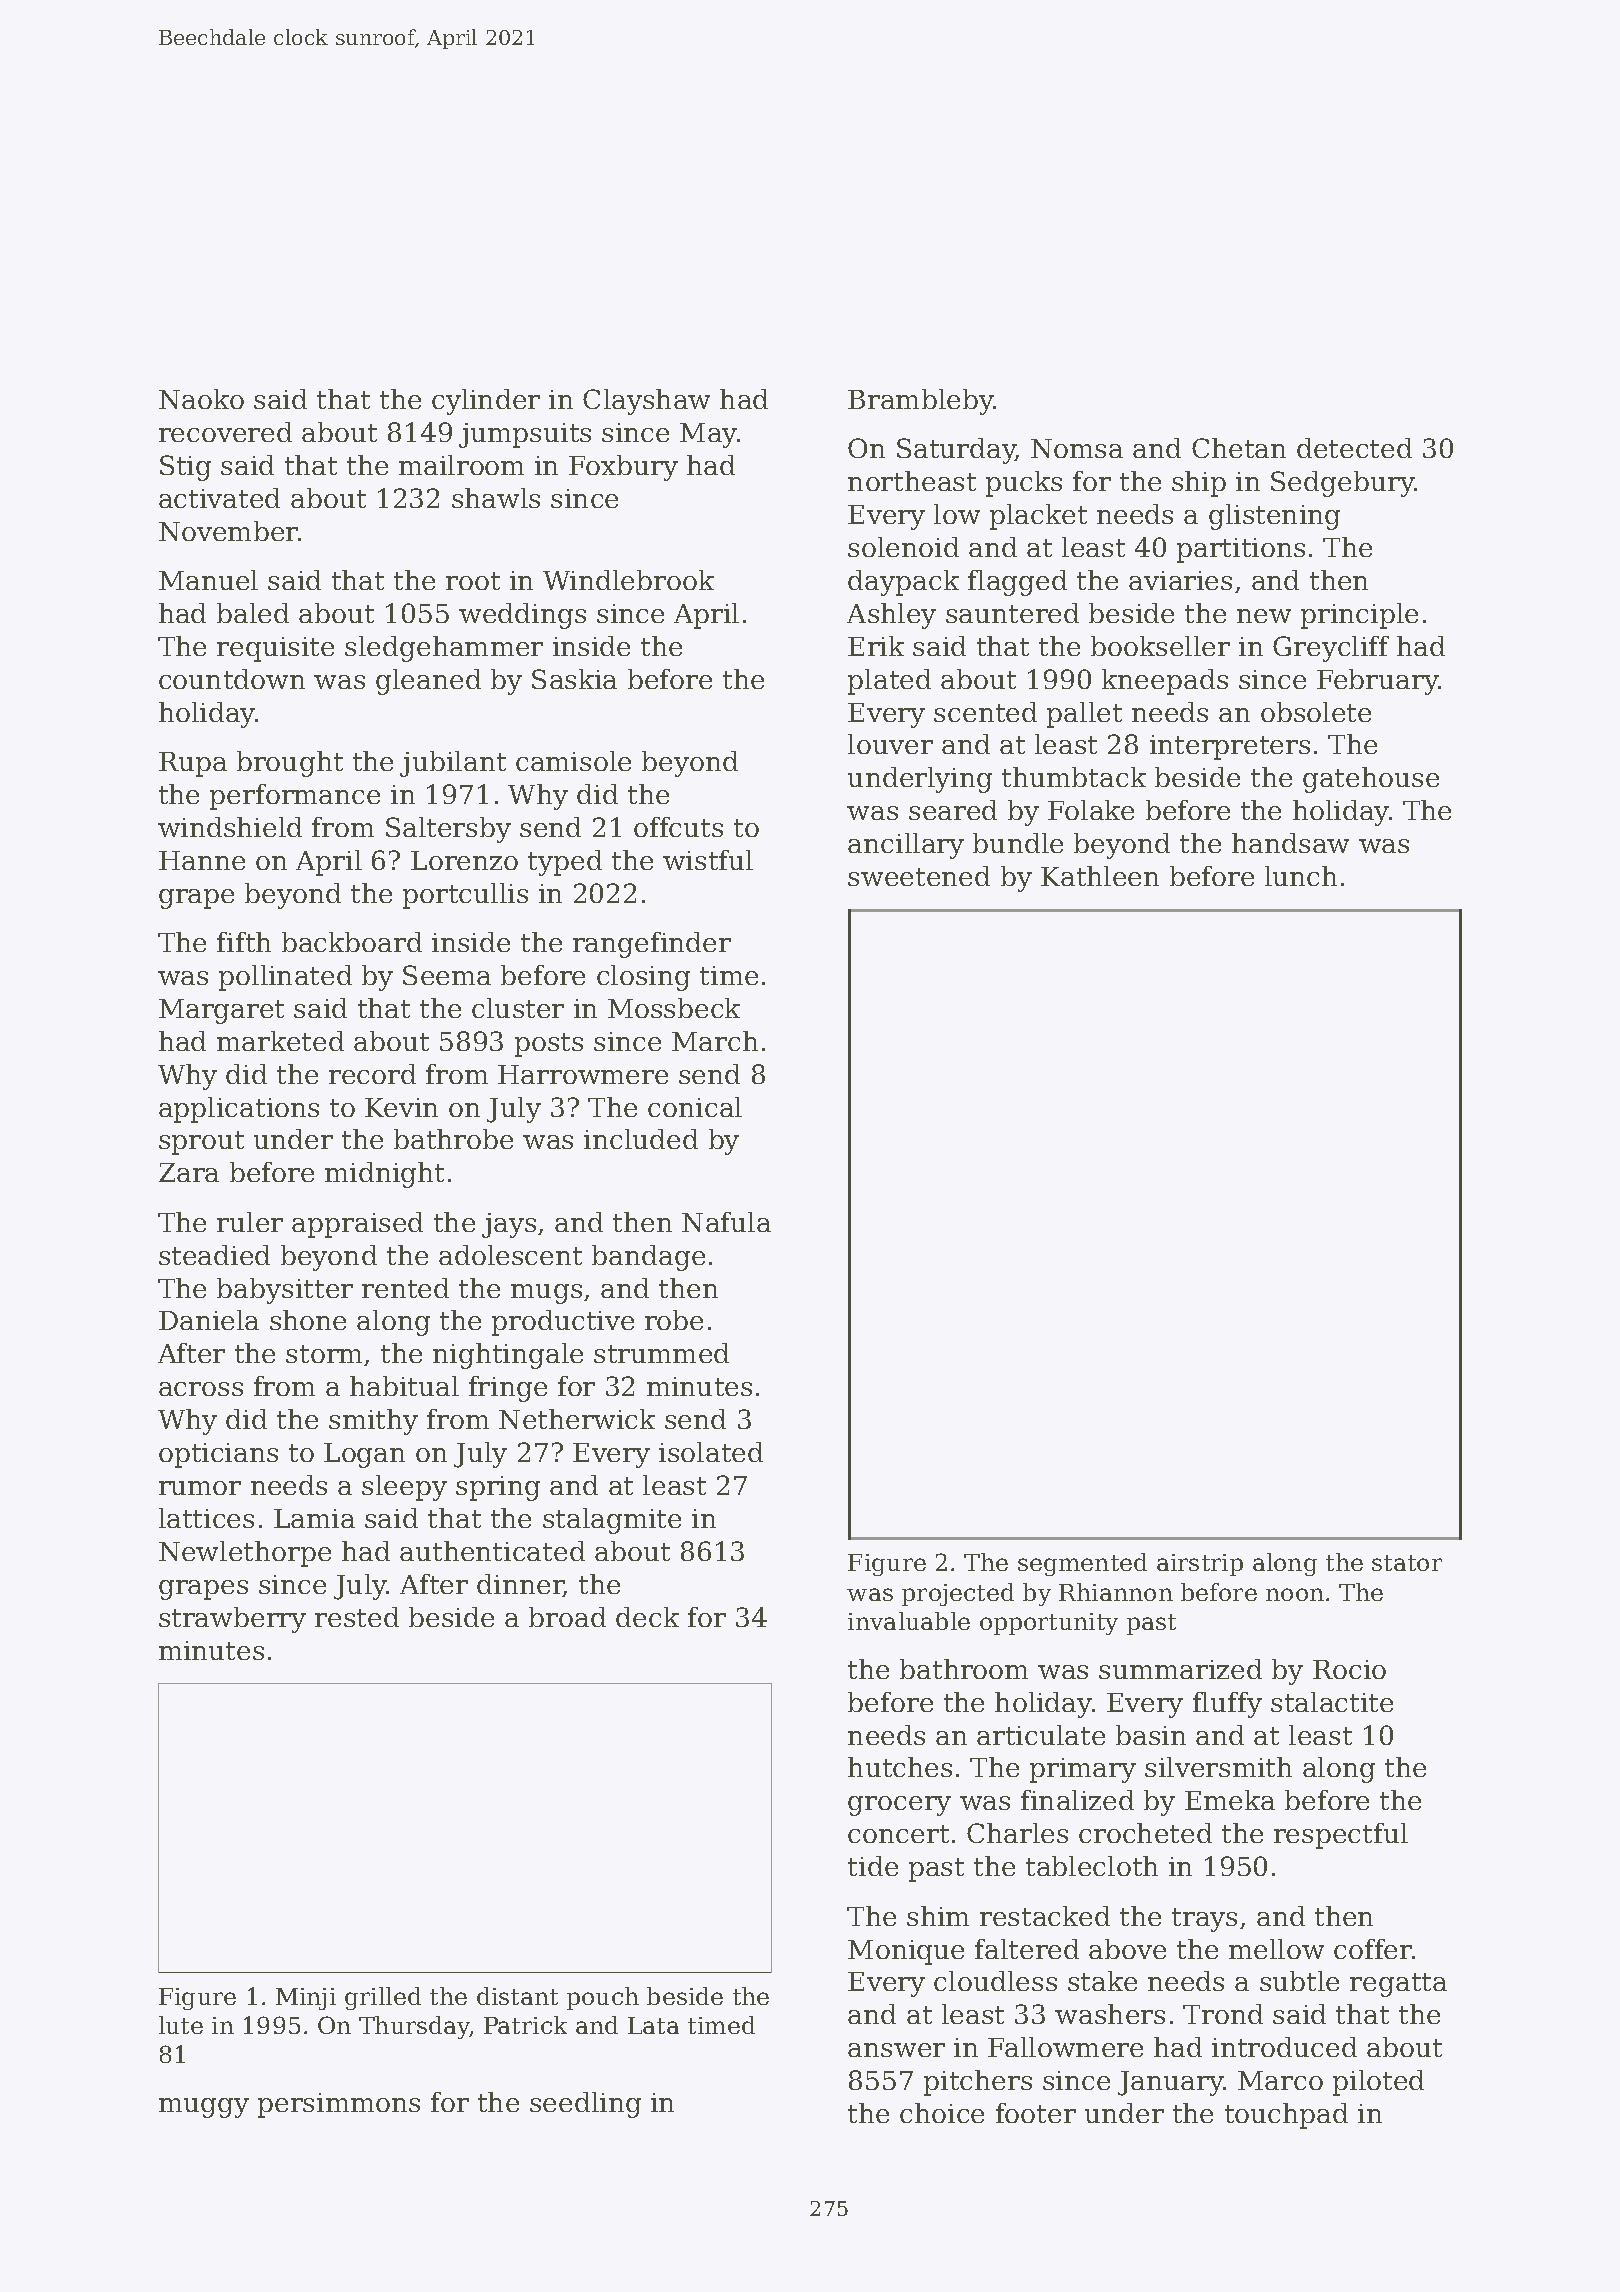 This image has width=1620, height=2292. What do you see at coordinates (549, 1045) in the image?
I see `posts` at bounding box center [549, 1045].
